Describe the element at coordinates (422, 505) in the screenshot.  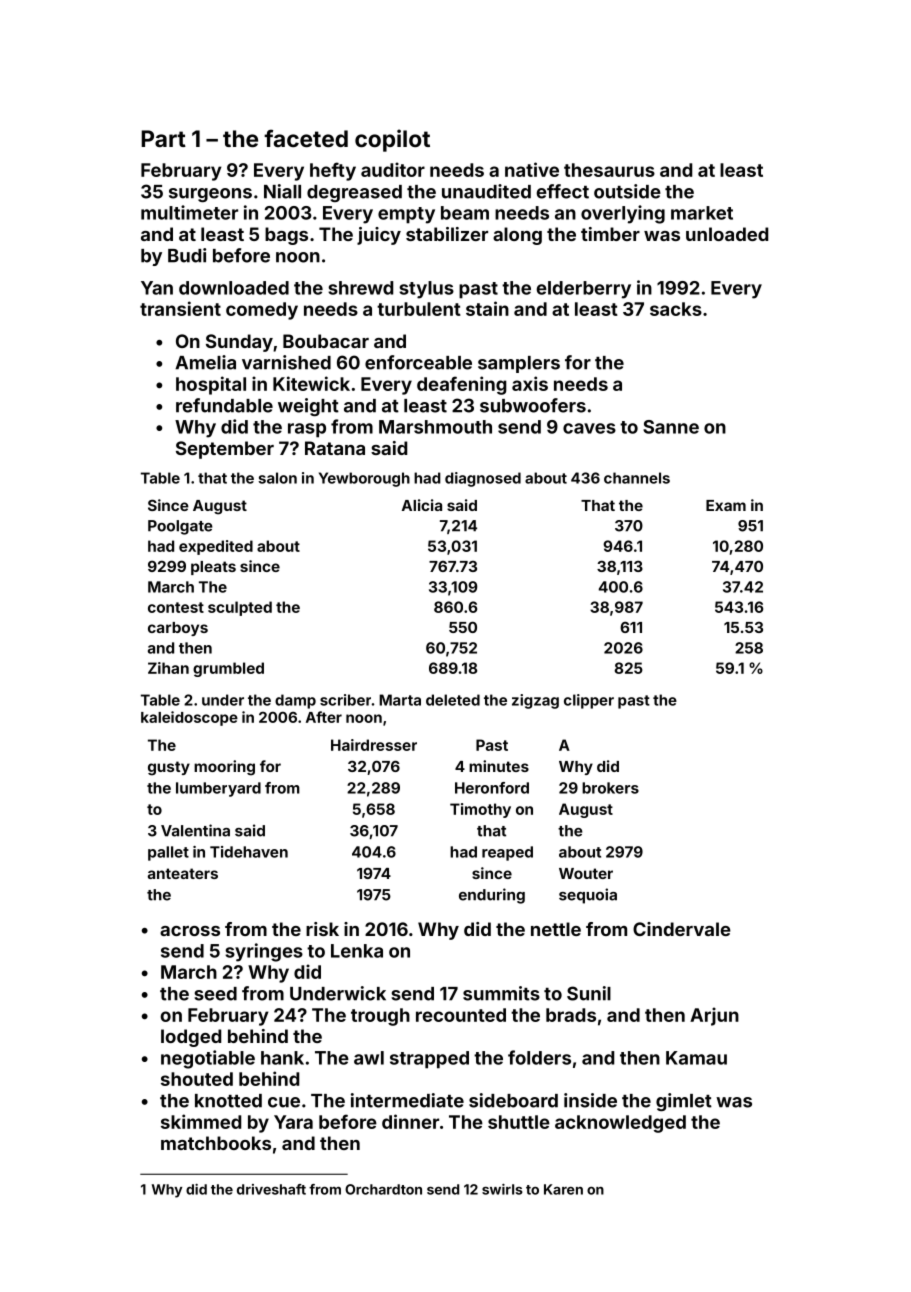
I see `Alicia` at that location.
